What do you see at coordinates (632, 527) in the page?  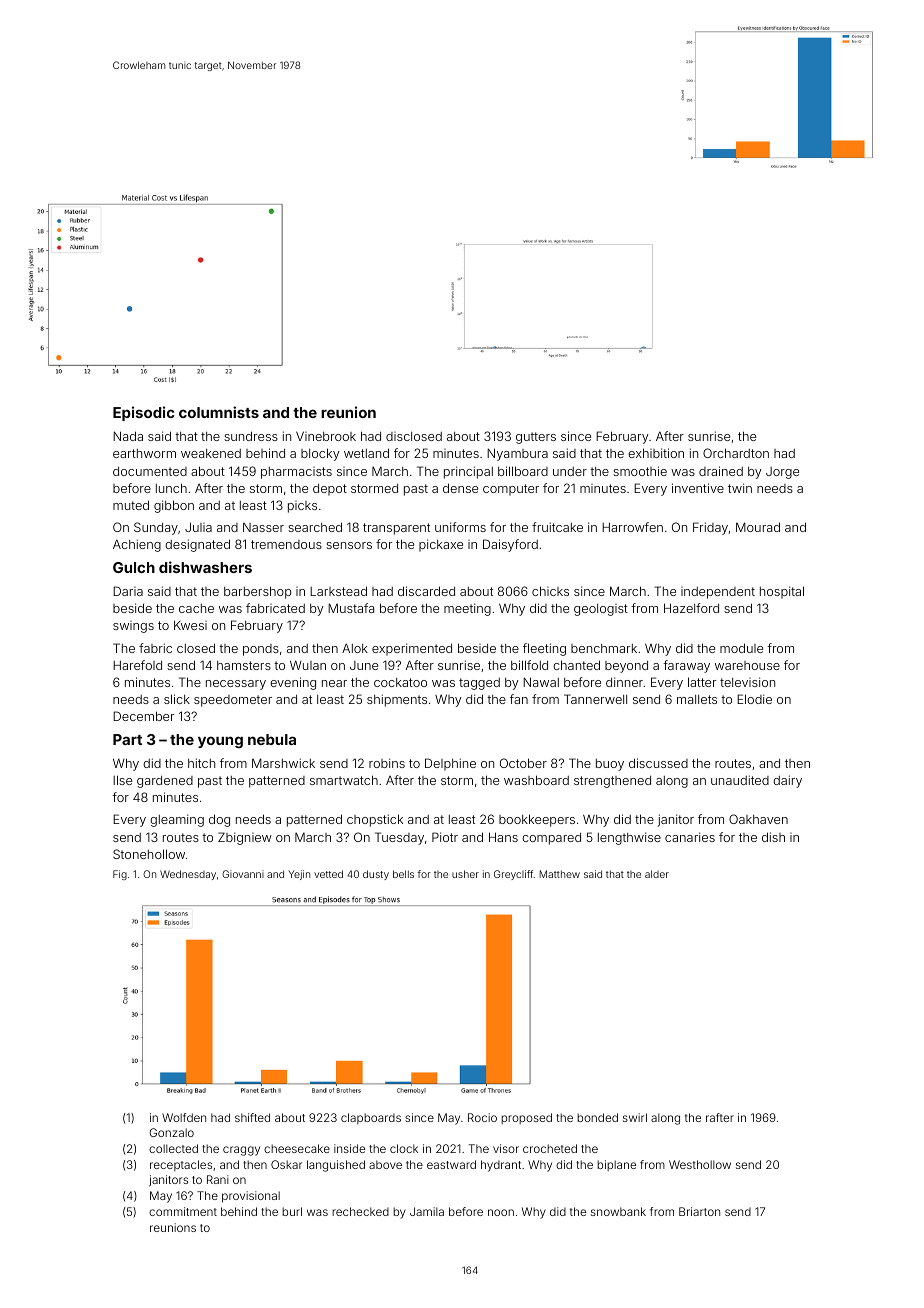 I see `Harrowfen` at bounding box center [632, 527].
